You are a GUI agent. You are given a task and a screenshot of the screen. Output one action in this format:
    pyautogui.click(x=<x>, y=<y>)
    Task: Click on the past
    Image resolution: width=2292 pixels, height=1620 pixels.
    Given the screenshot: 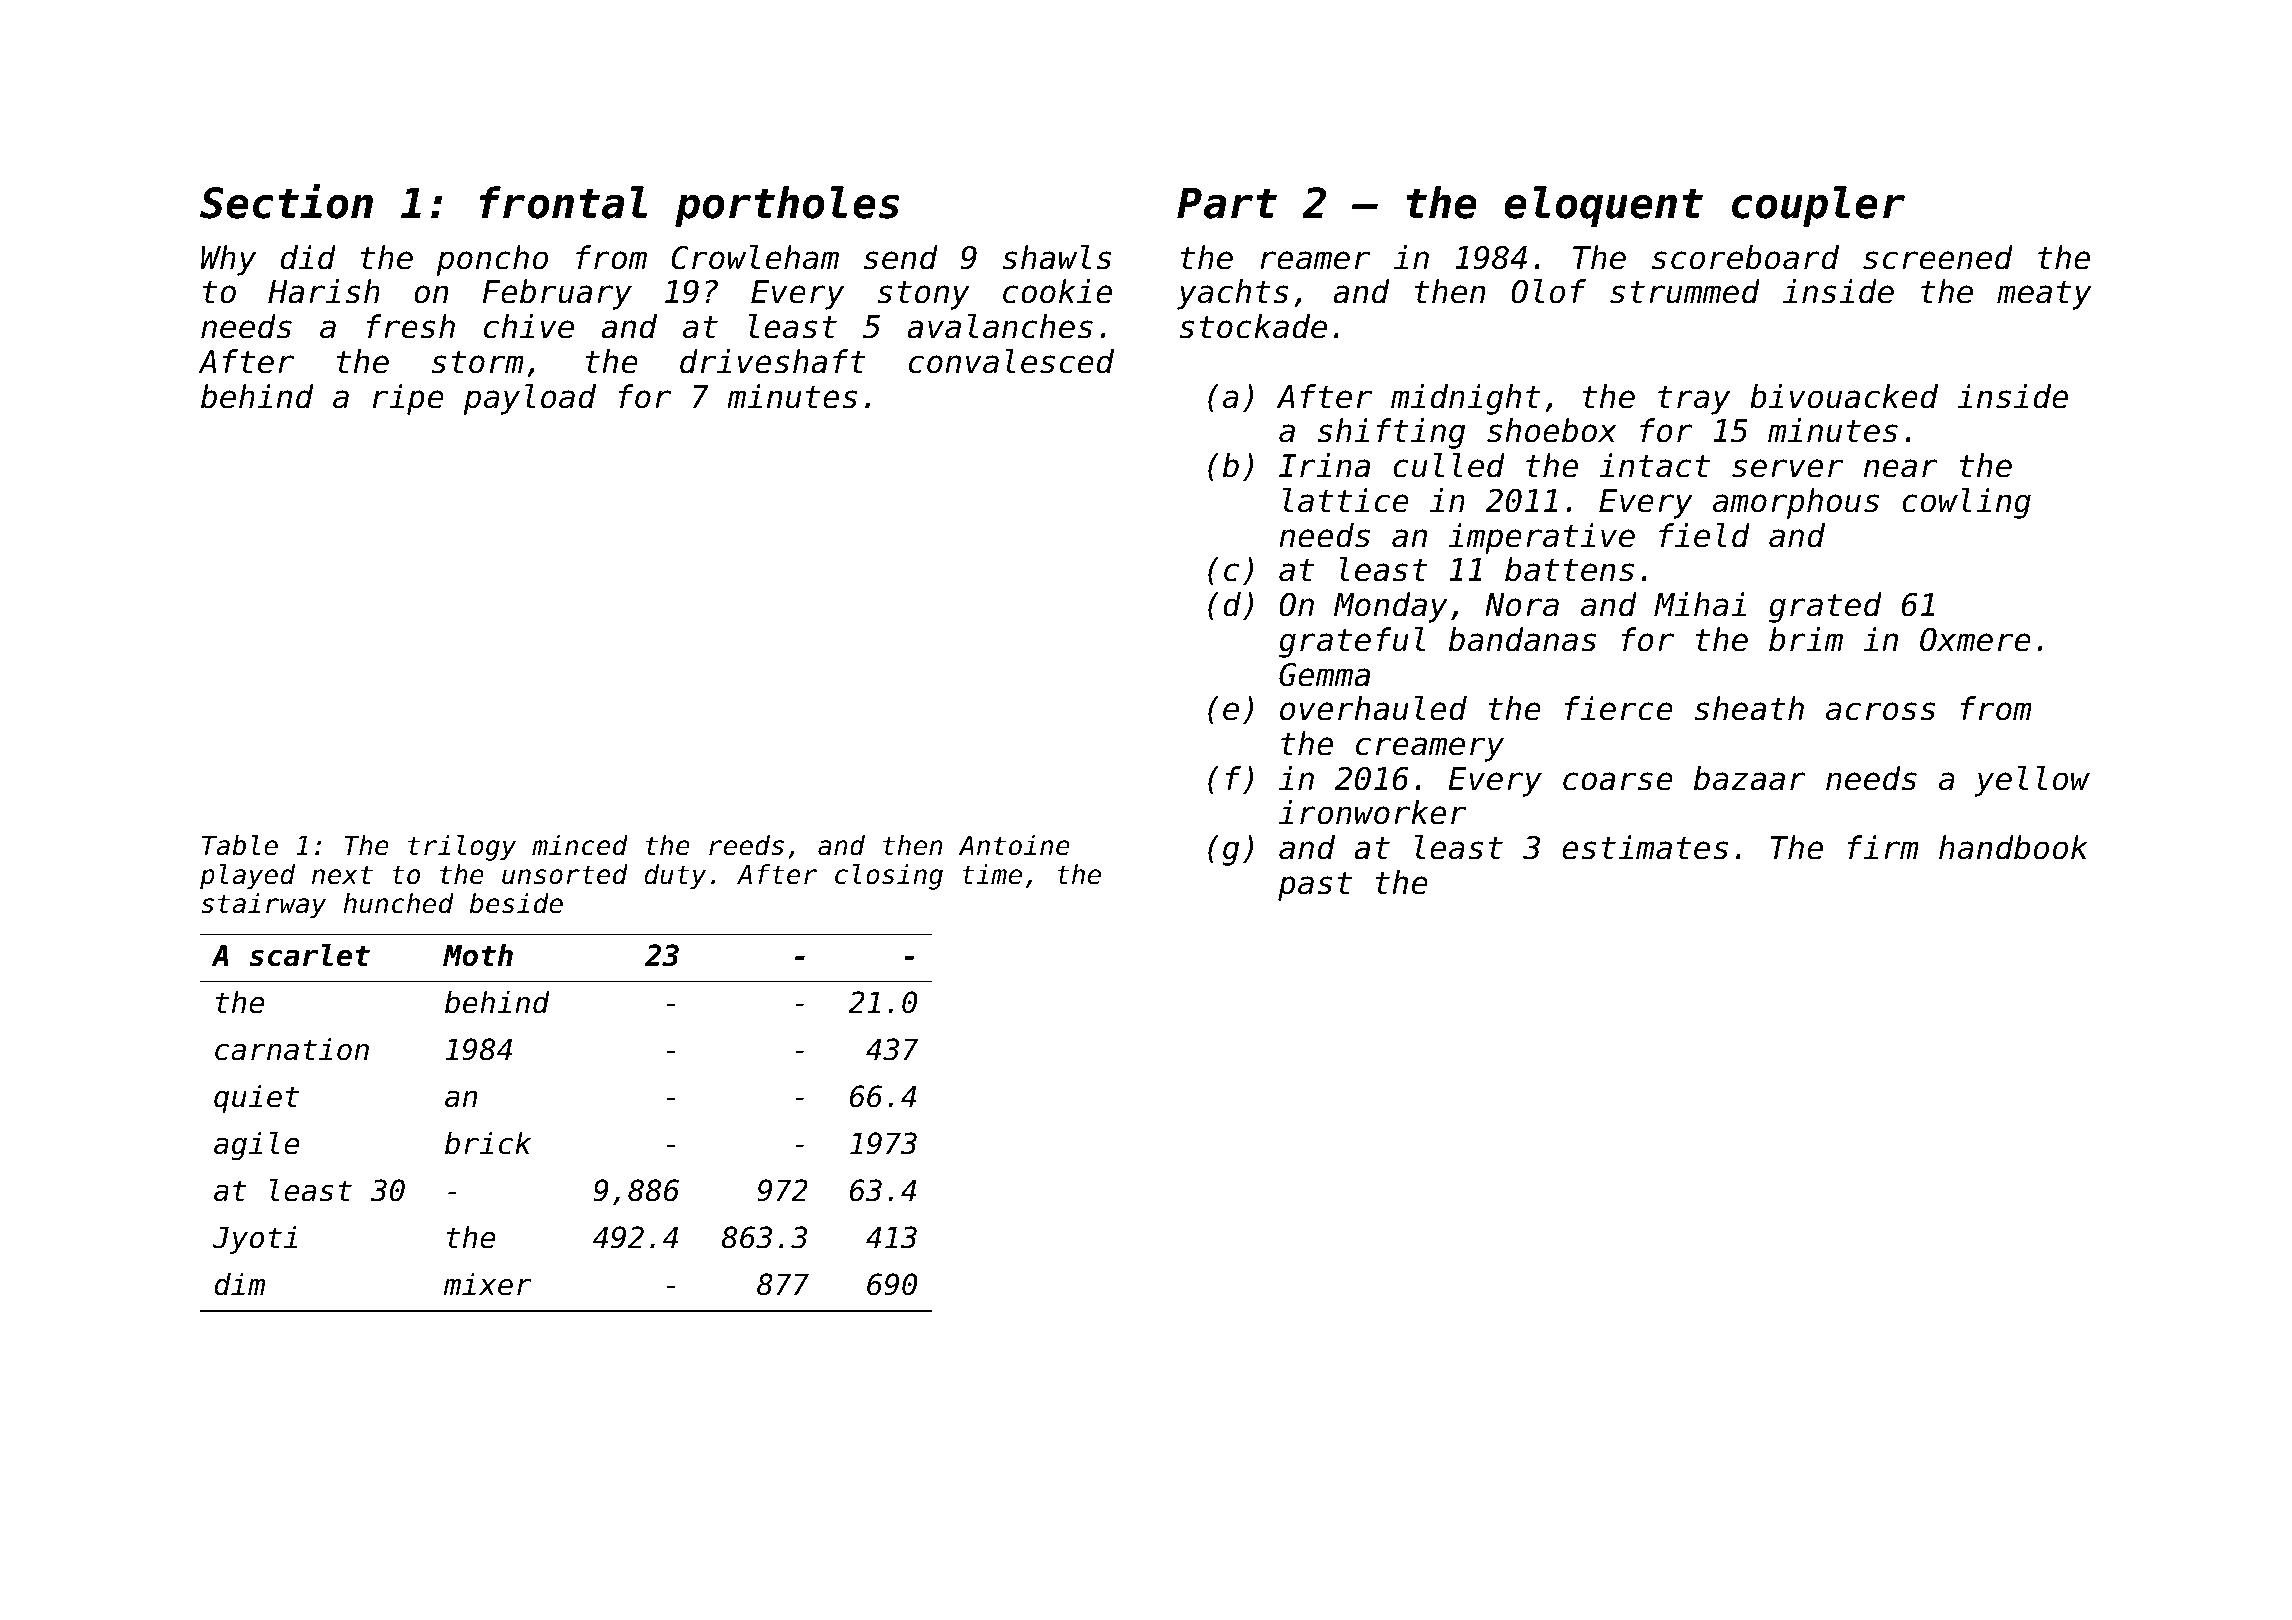 What is the action you would take?
    pyautogui.click(x=1315, y=886)
